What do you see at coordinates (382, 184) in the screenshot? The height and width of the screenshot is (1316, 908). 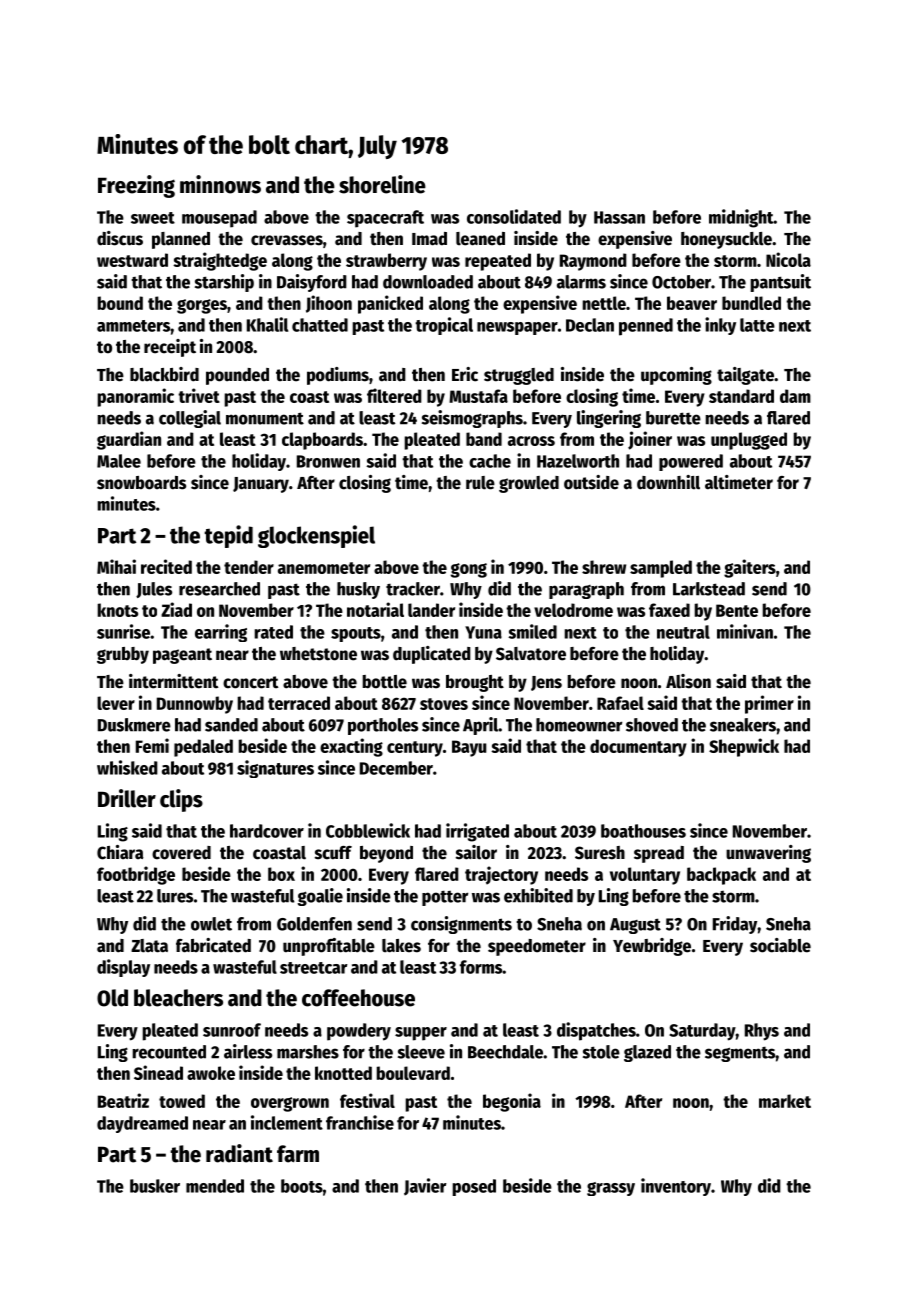 I see `shoreline` at bounding box center [382, 184].
